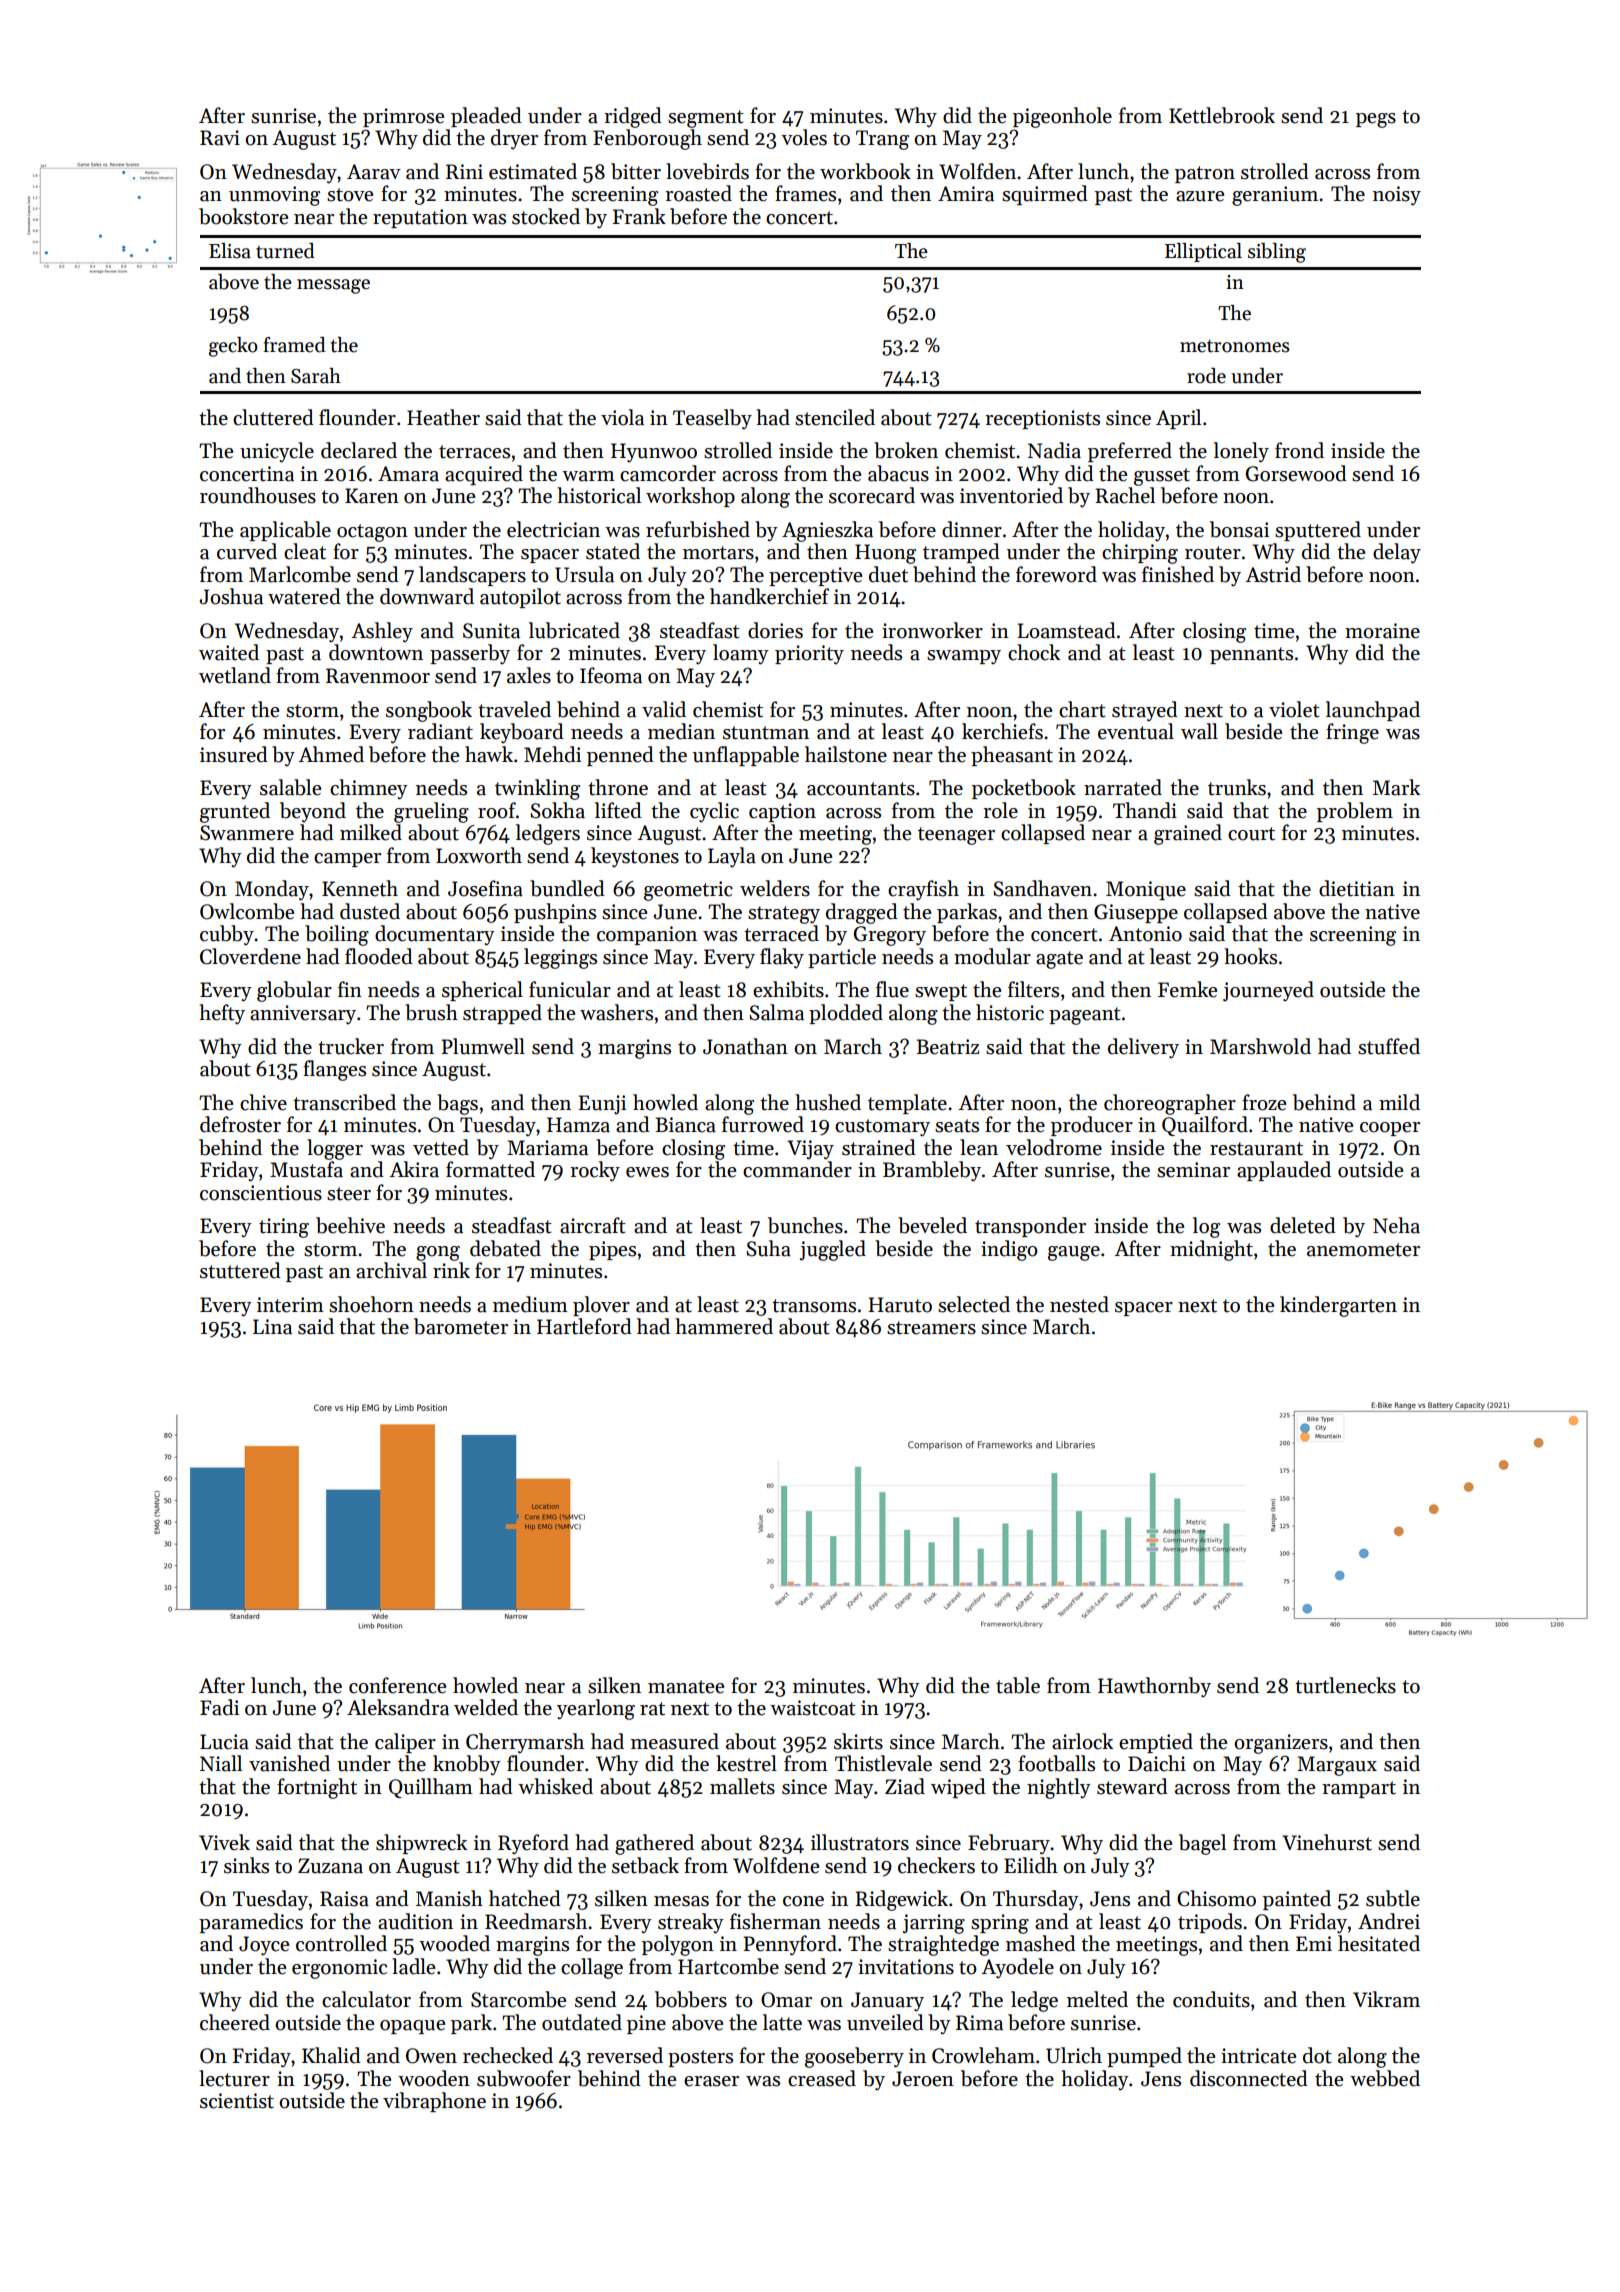  What do you see at coordinates (376, 652) in the document?
I see `downtown` at bounding box center [376, 652].
